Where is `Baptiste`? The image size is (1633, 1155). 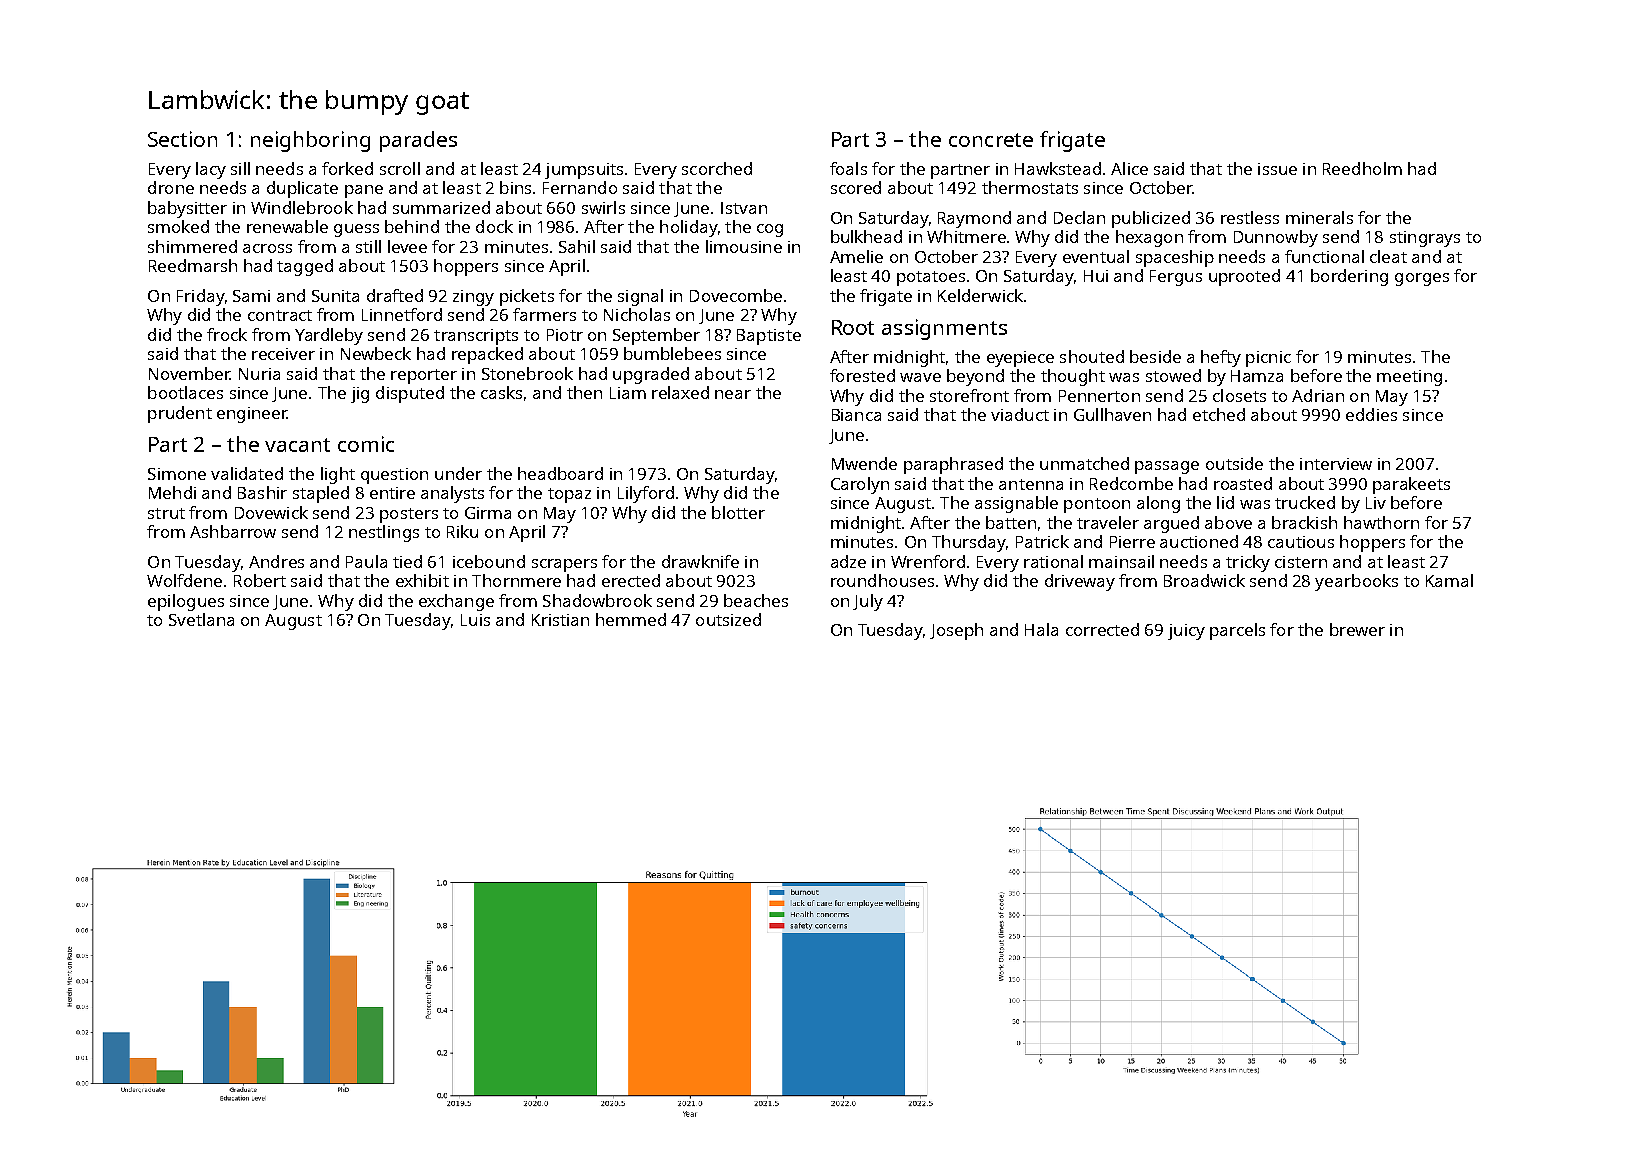
Baptiste is located at coordinates (769, 337).
